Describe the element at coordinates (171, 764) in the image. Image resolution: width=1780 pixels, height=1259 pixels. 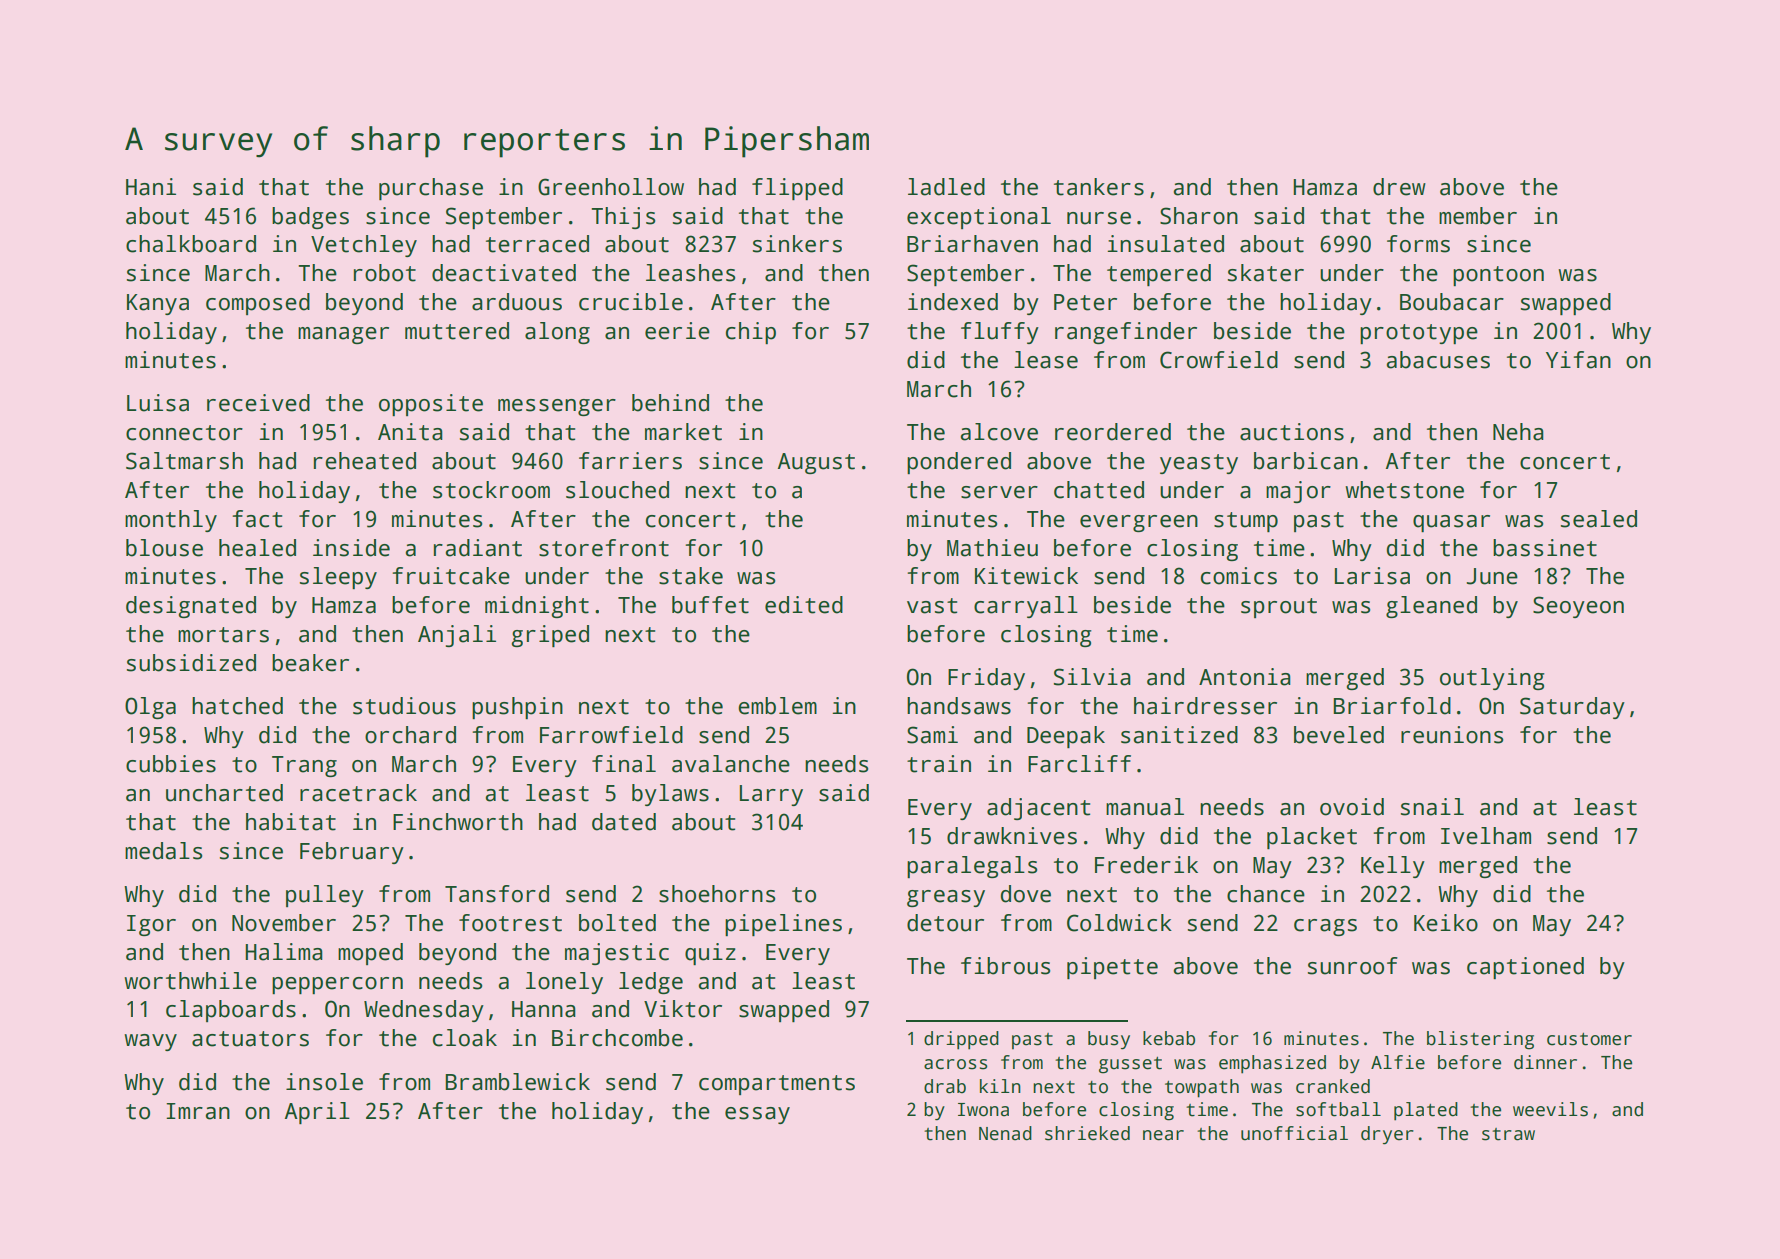
I see `cubbies` at that location.
